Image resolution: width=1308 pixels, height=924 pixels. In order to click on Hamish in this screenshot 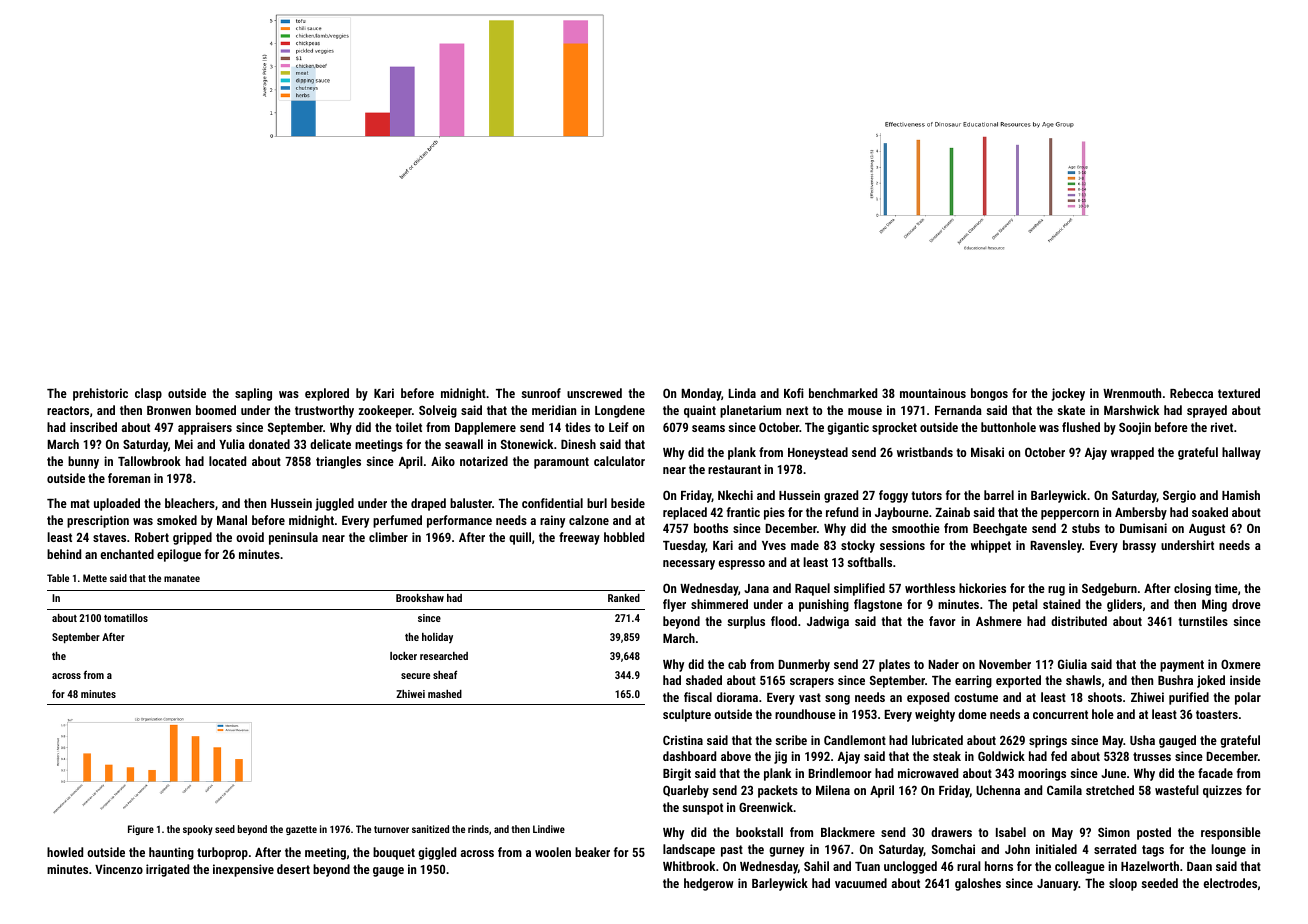, I will do `click(1241, 495)`.
